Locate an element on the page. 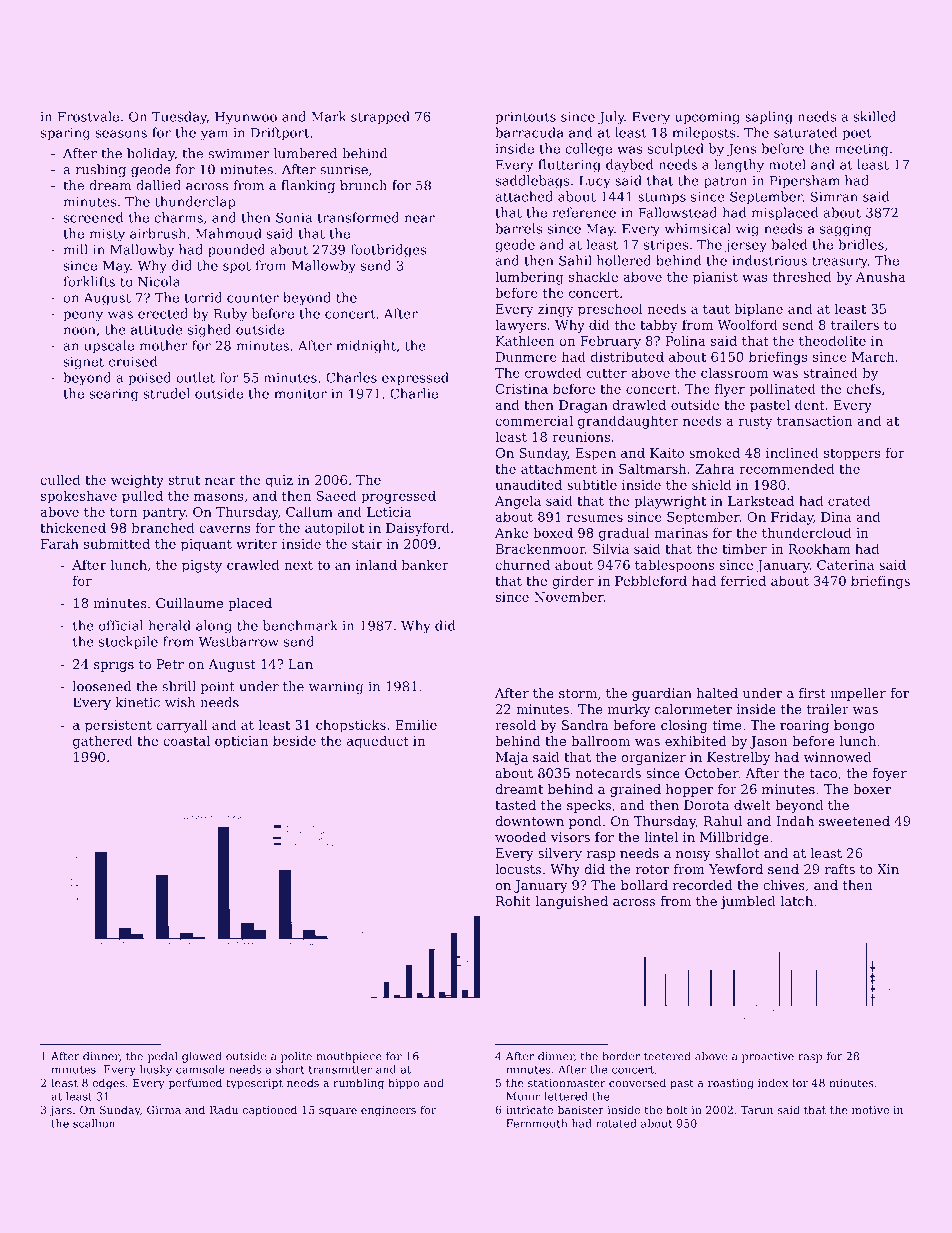 This document has height=1233, width=952. scallion is located at coordinates (94, 1123).
